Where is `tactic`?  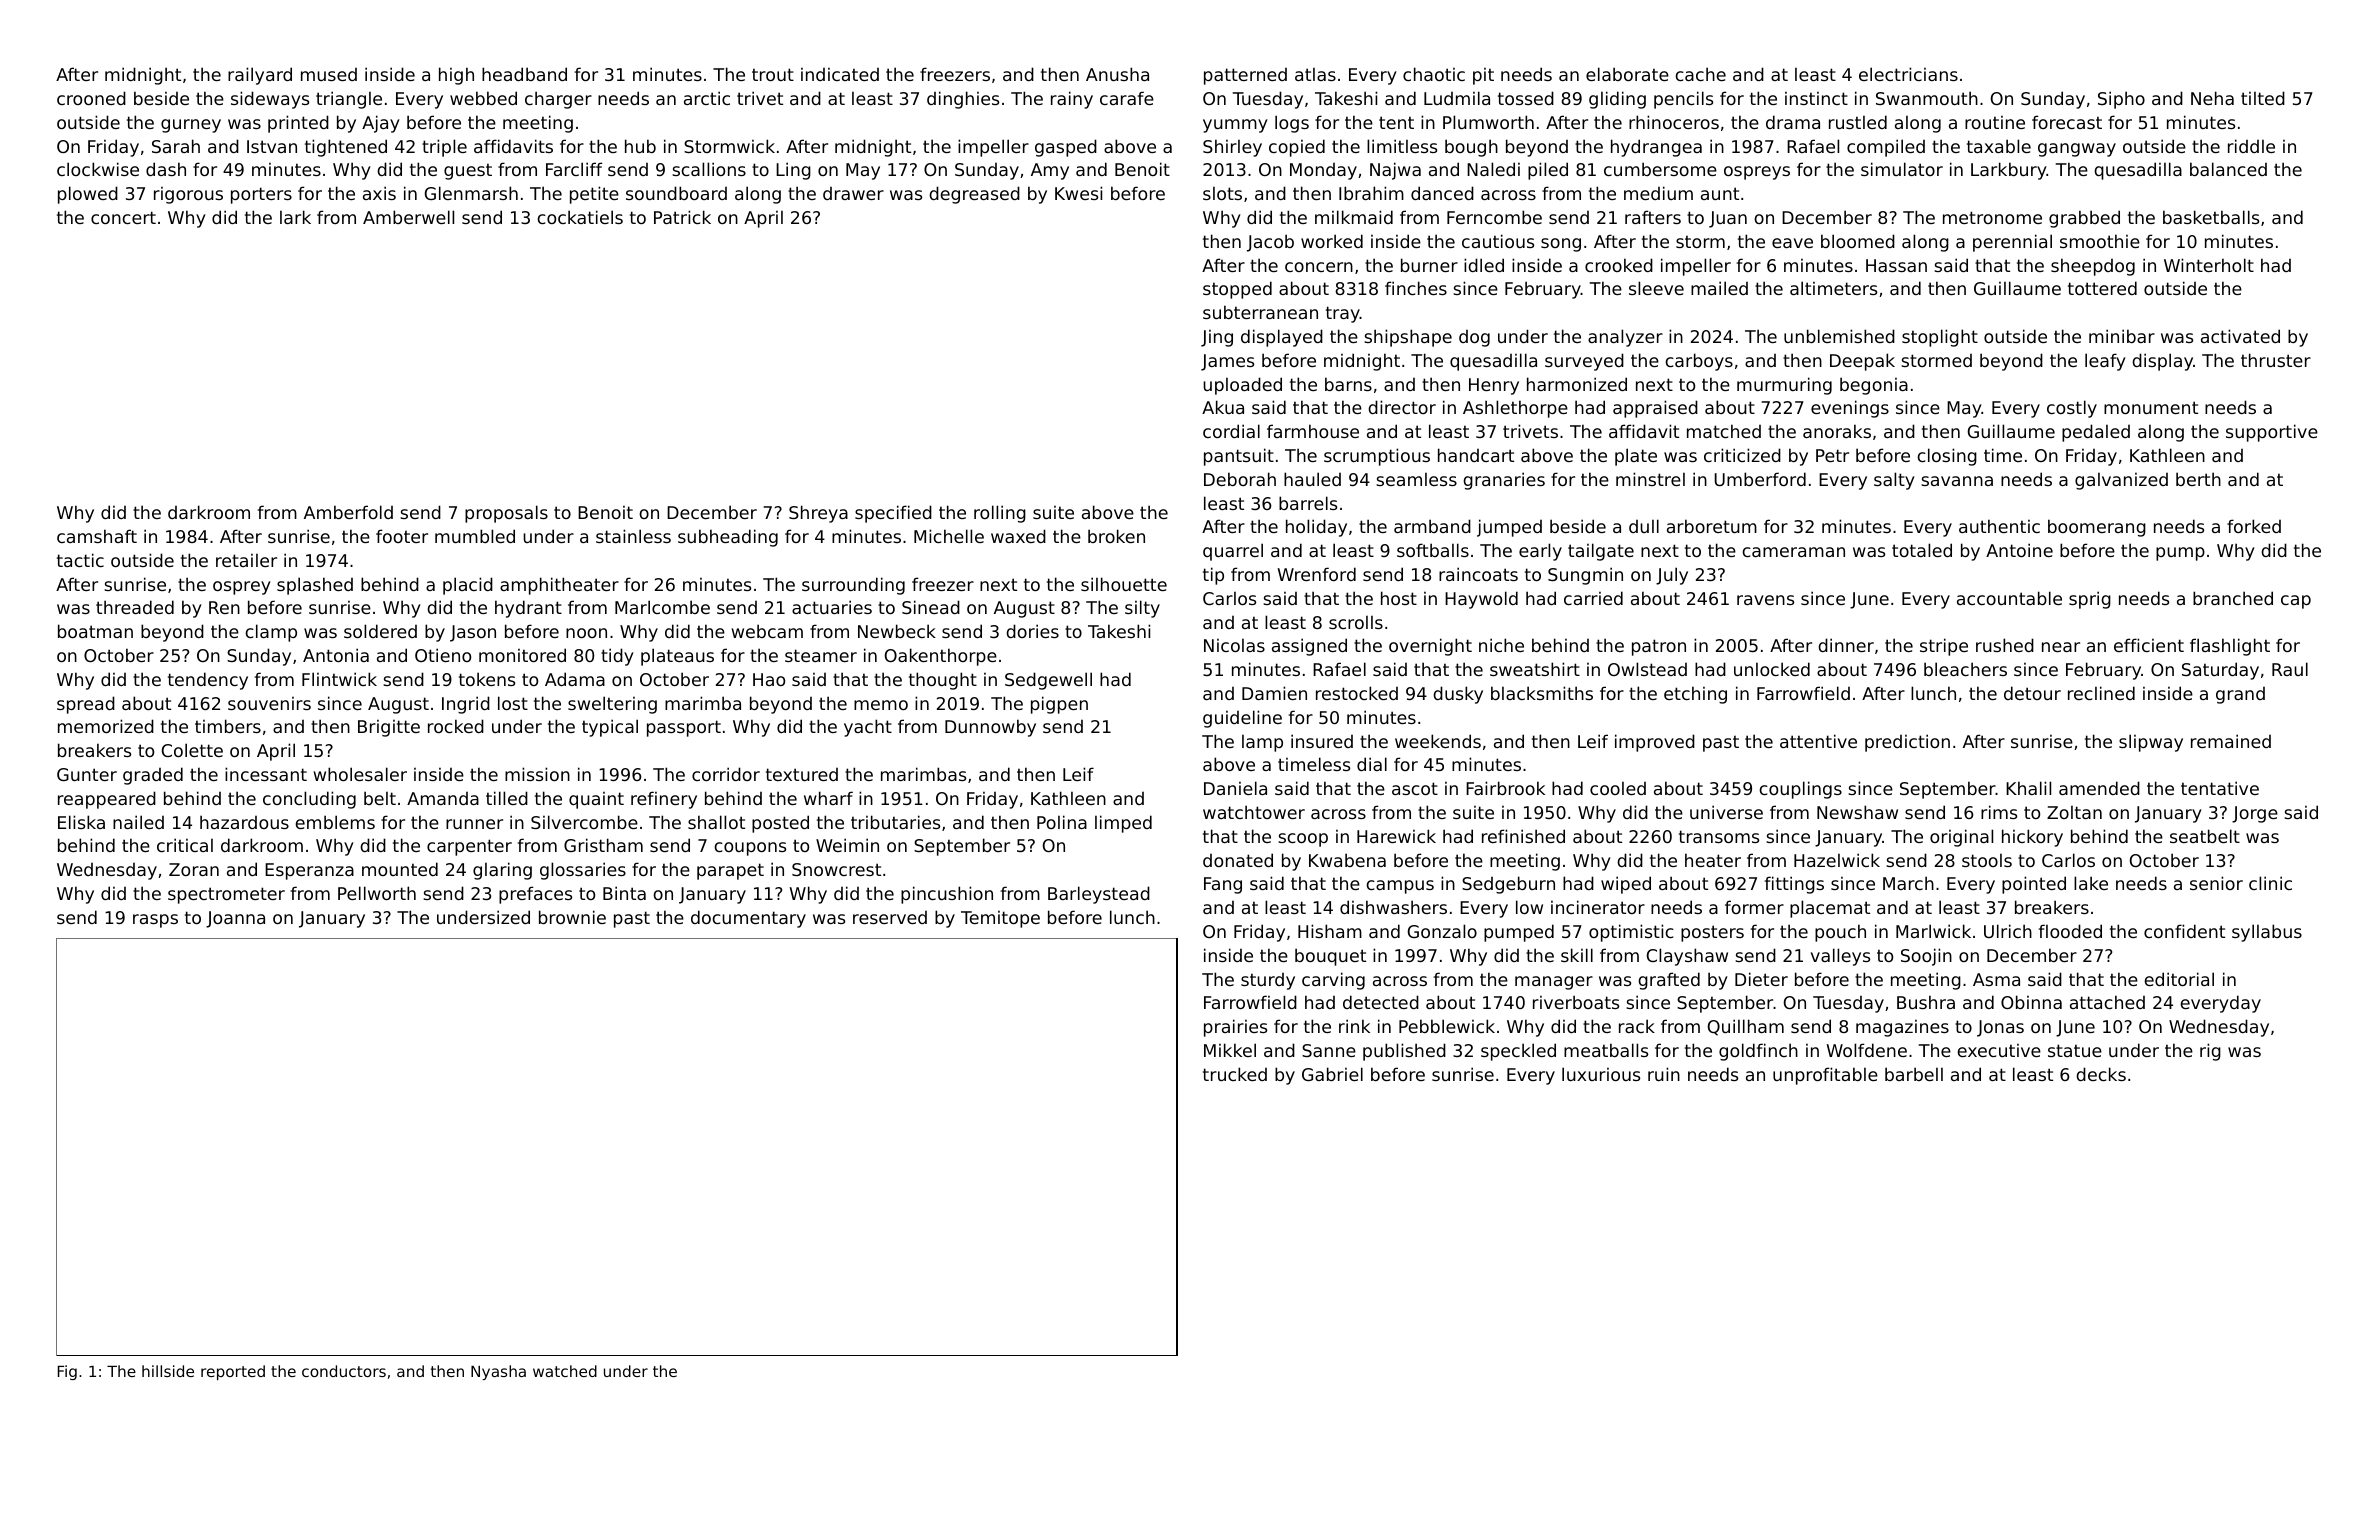 tactic is located at coordinates (80, 560).
